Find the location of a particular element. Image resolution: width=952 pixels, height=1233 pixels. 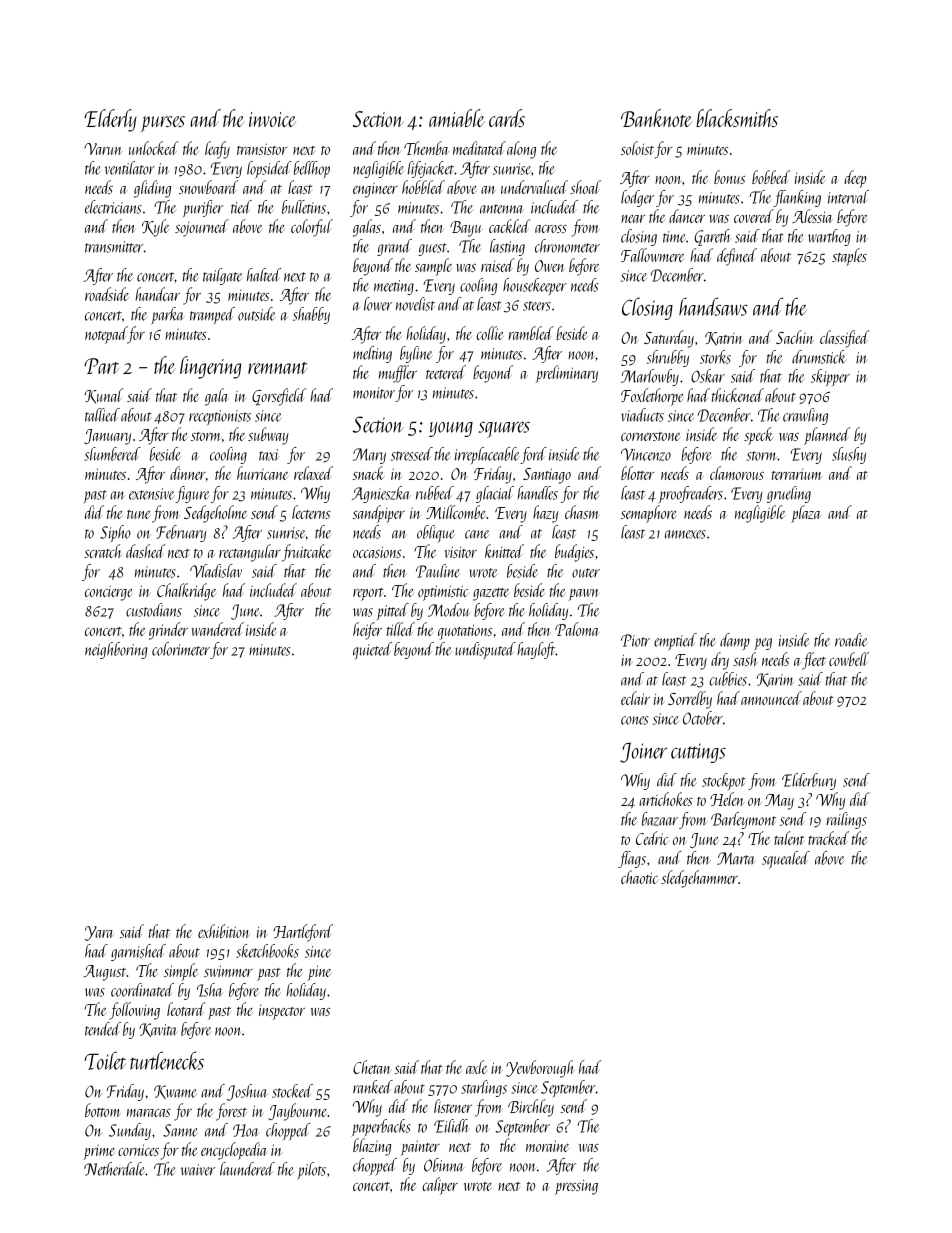

annexes is located at coordinates (685, 534).
